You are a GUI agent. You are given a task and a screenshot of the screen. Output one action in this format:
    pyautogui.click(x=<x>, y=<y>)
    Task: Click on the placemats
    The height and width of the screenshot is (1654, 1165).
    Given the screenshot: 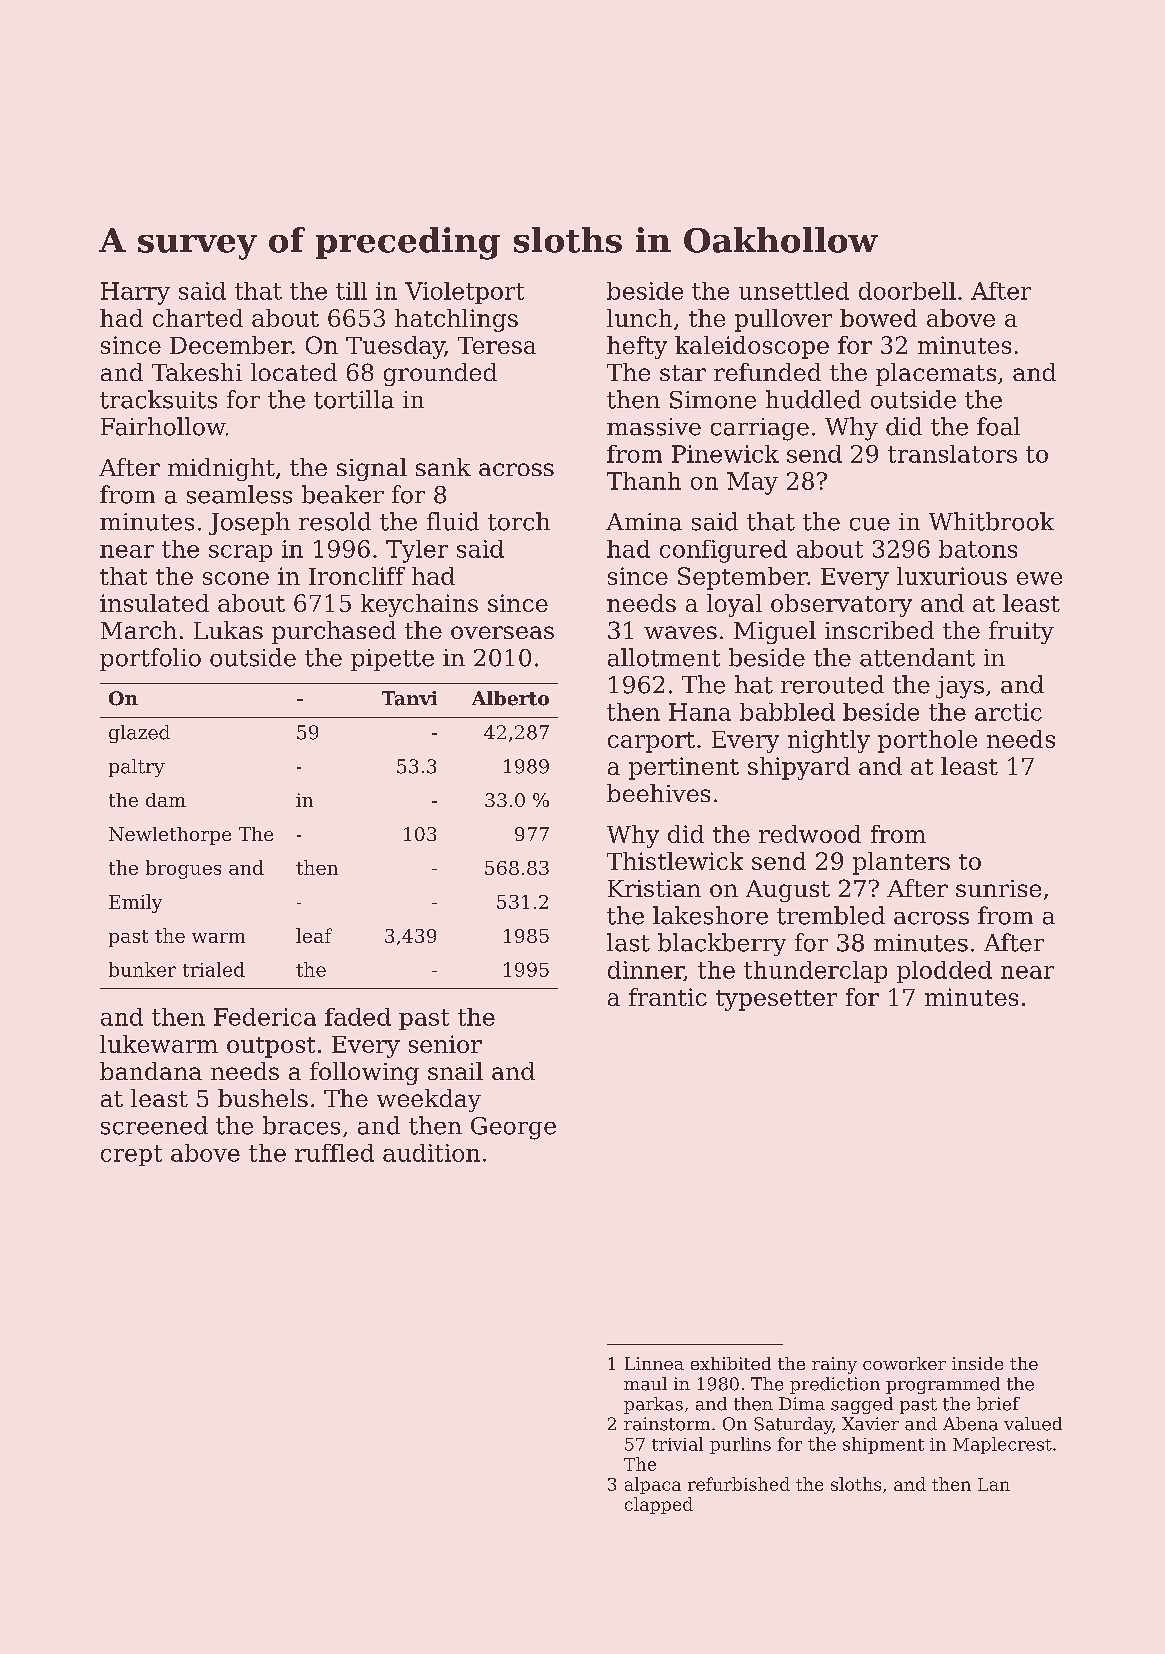 What is the action you would take?
    pyautogui.click(x=936, y=374)
